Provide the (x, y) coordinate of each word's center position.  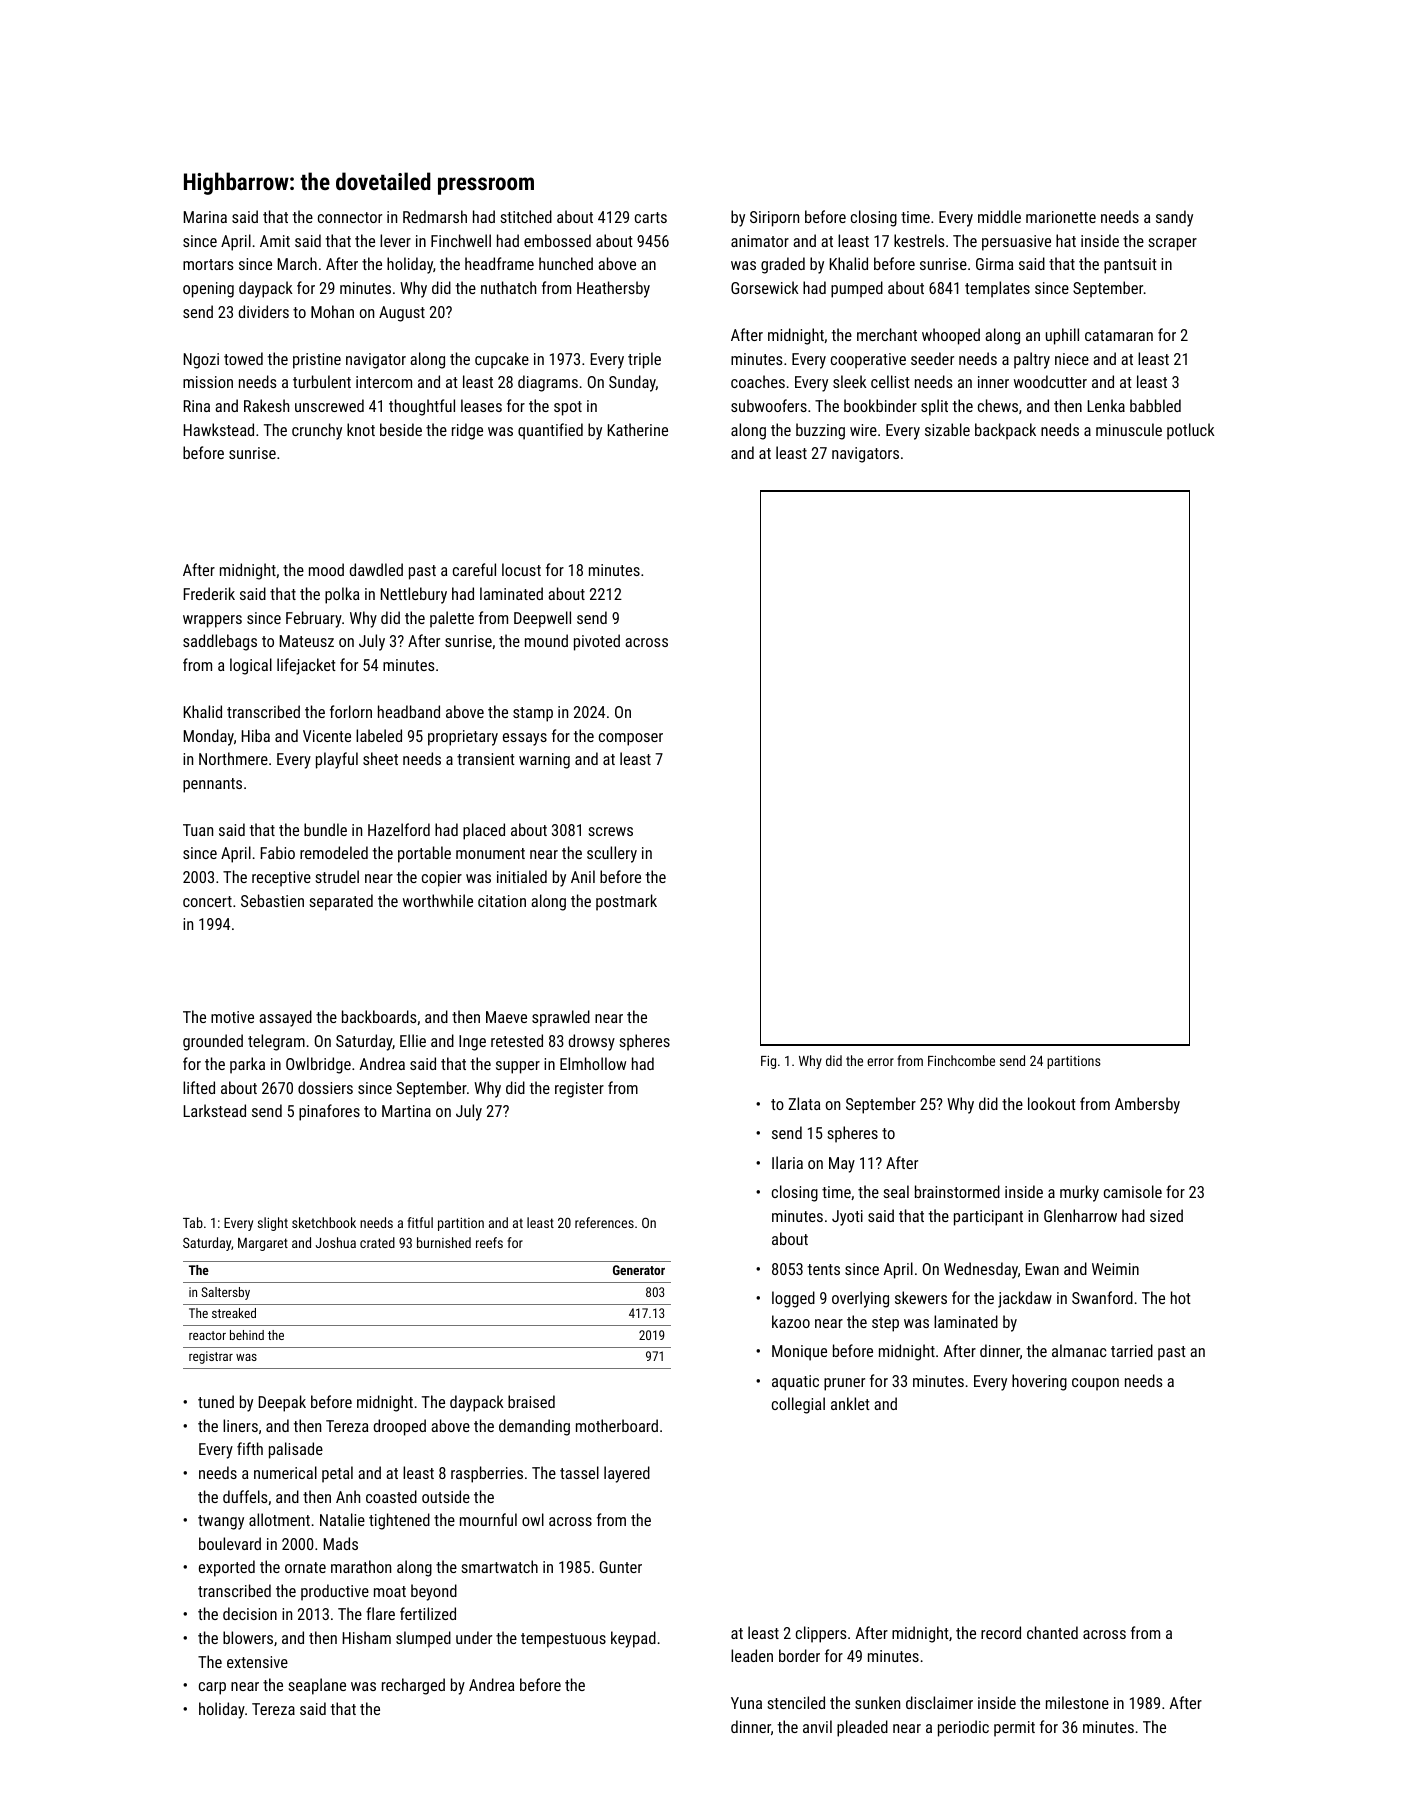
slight (273, 1224)
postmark (626, 902)
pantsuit (1130, 266)
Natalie (342, 1519)
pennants (212, 785)
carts (651, 217)
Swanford (1102, 1297)
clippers (821, 1634)
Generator (639, 1270)
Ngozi (201, 361)
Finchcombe (961, 1060)
